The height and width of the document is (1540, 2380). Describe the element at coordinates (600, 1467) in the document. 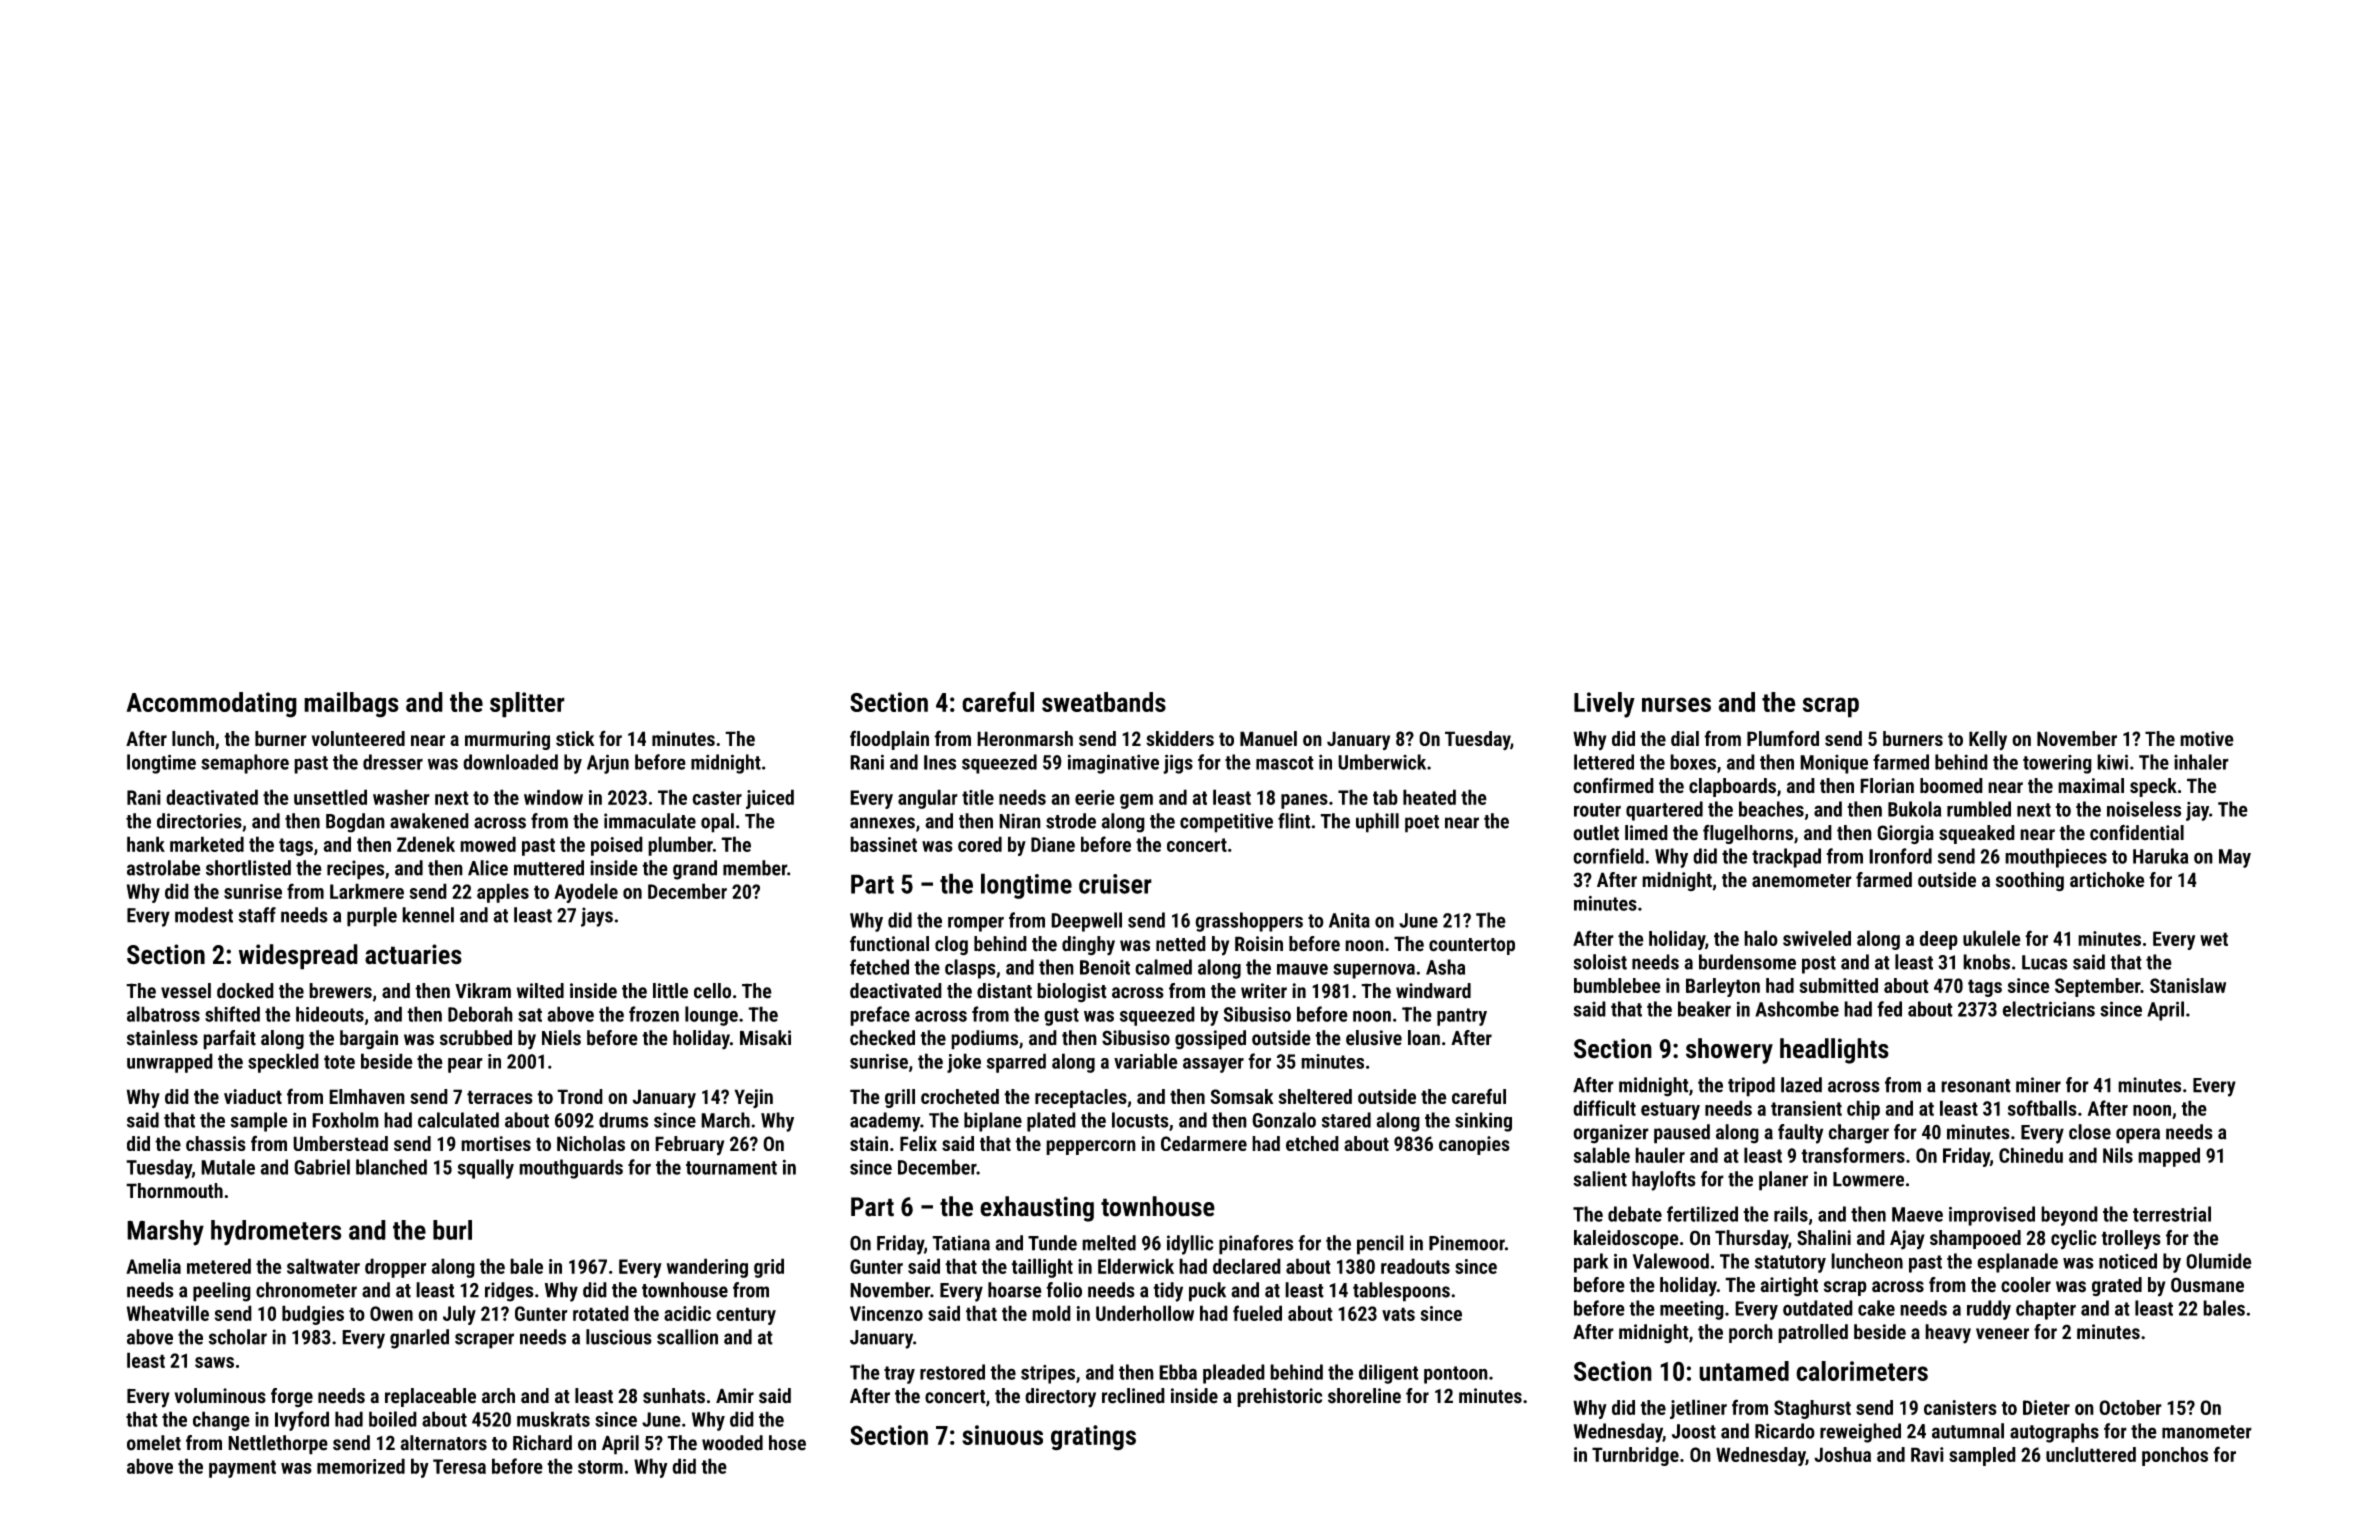

I see `storm` at that location.
